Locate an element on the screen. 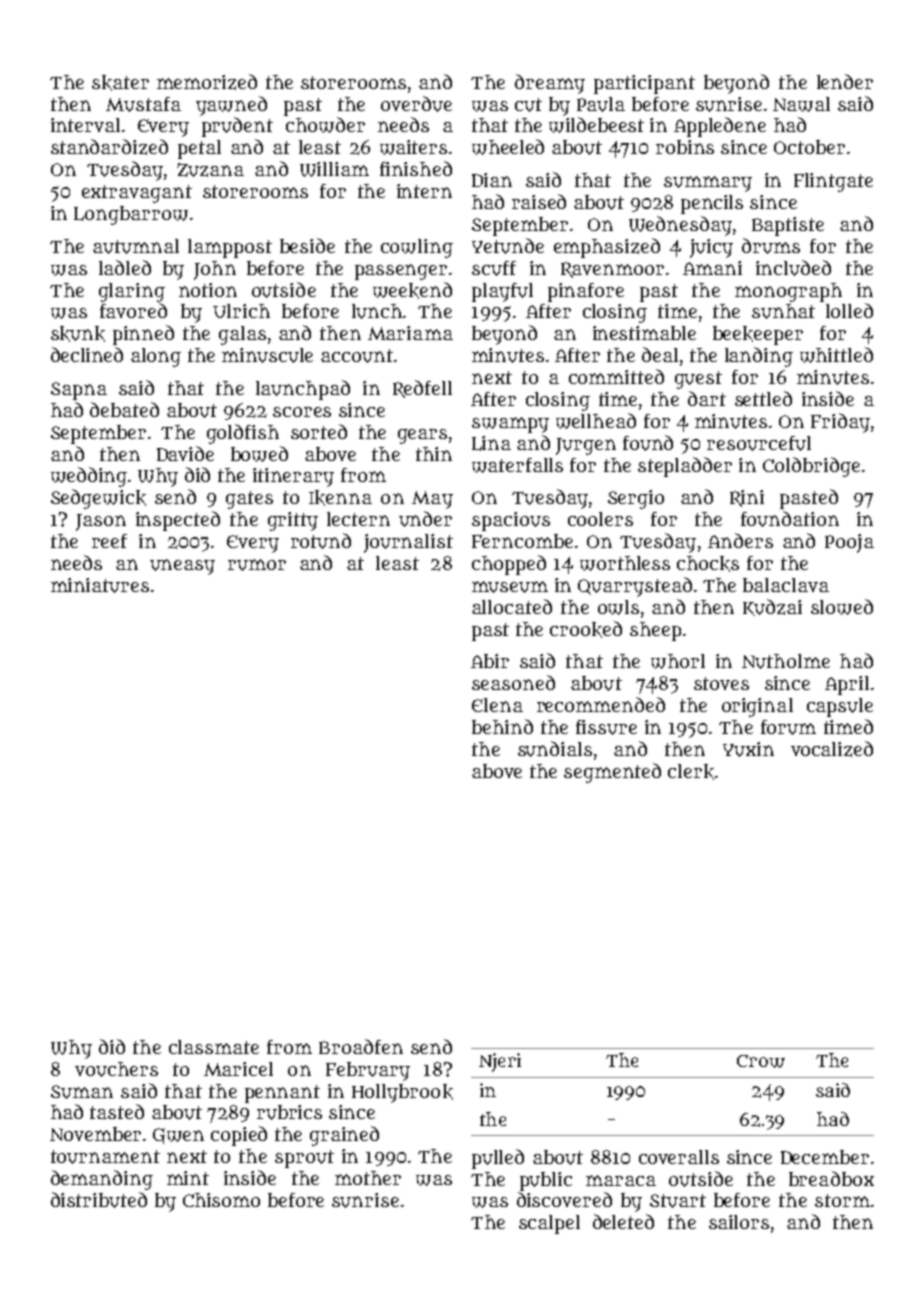  Appledene is located at coordinates (720, 127).
